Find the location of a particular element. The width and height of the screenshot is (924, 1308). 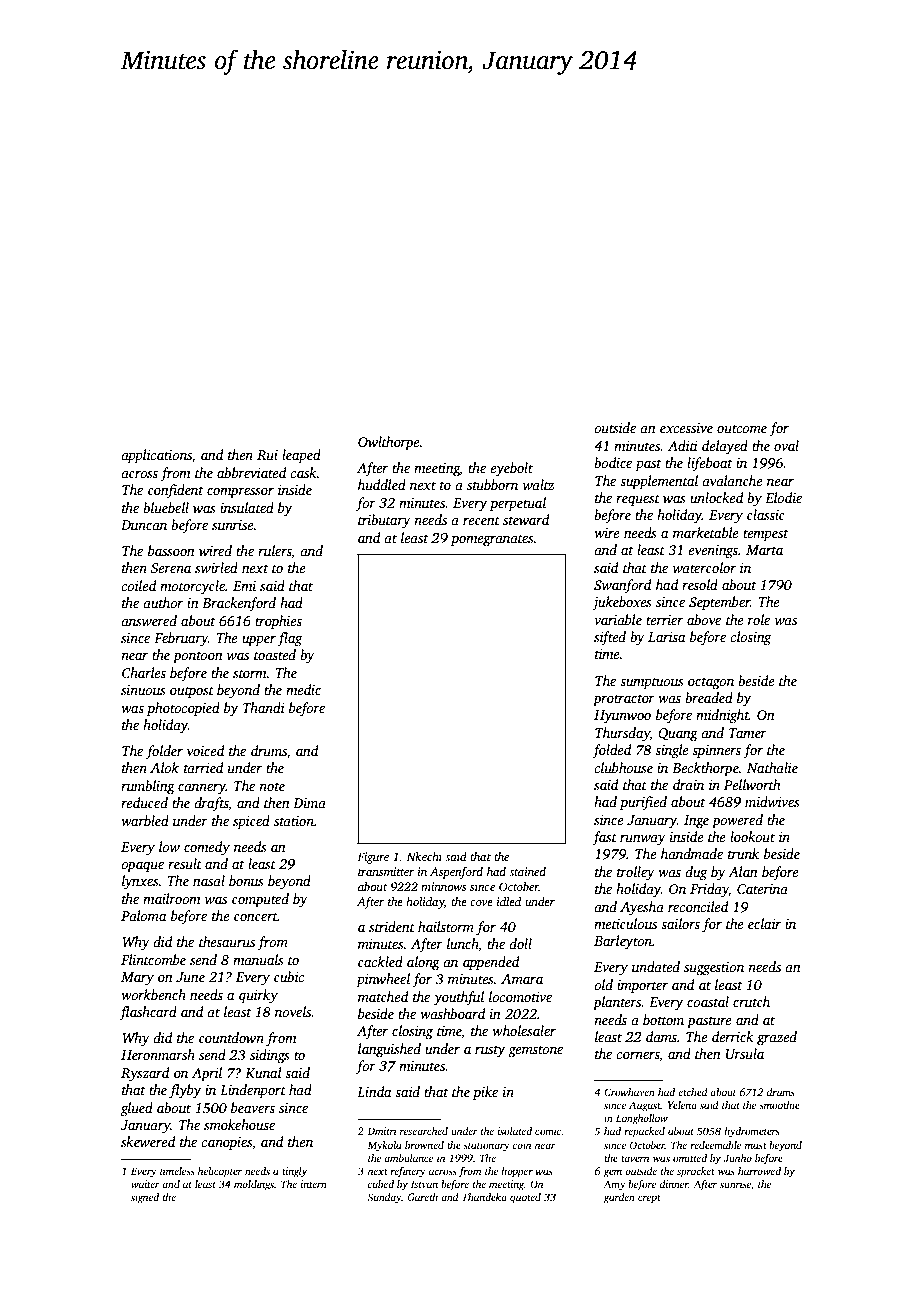

skewered is located at coordinates (148, 1141).
